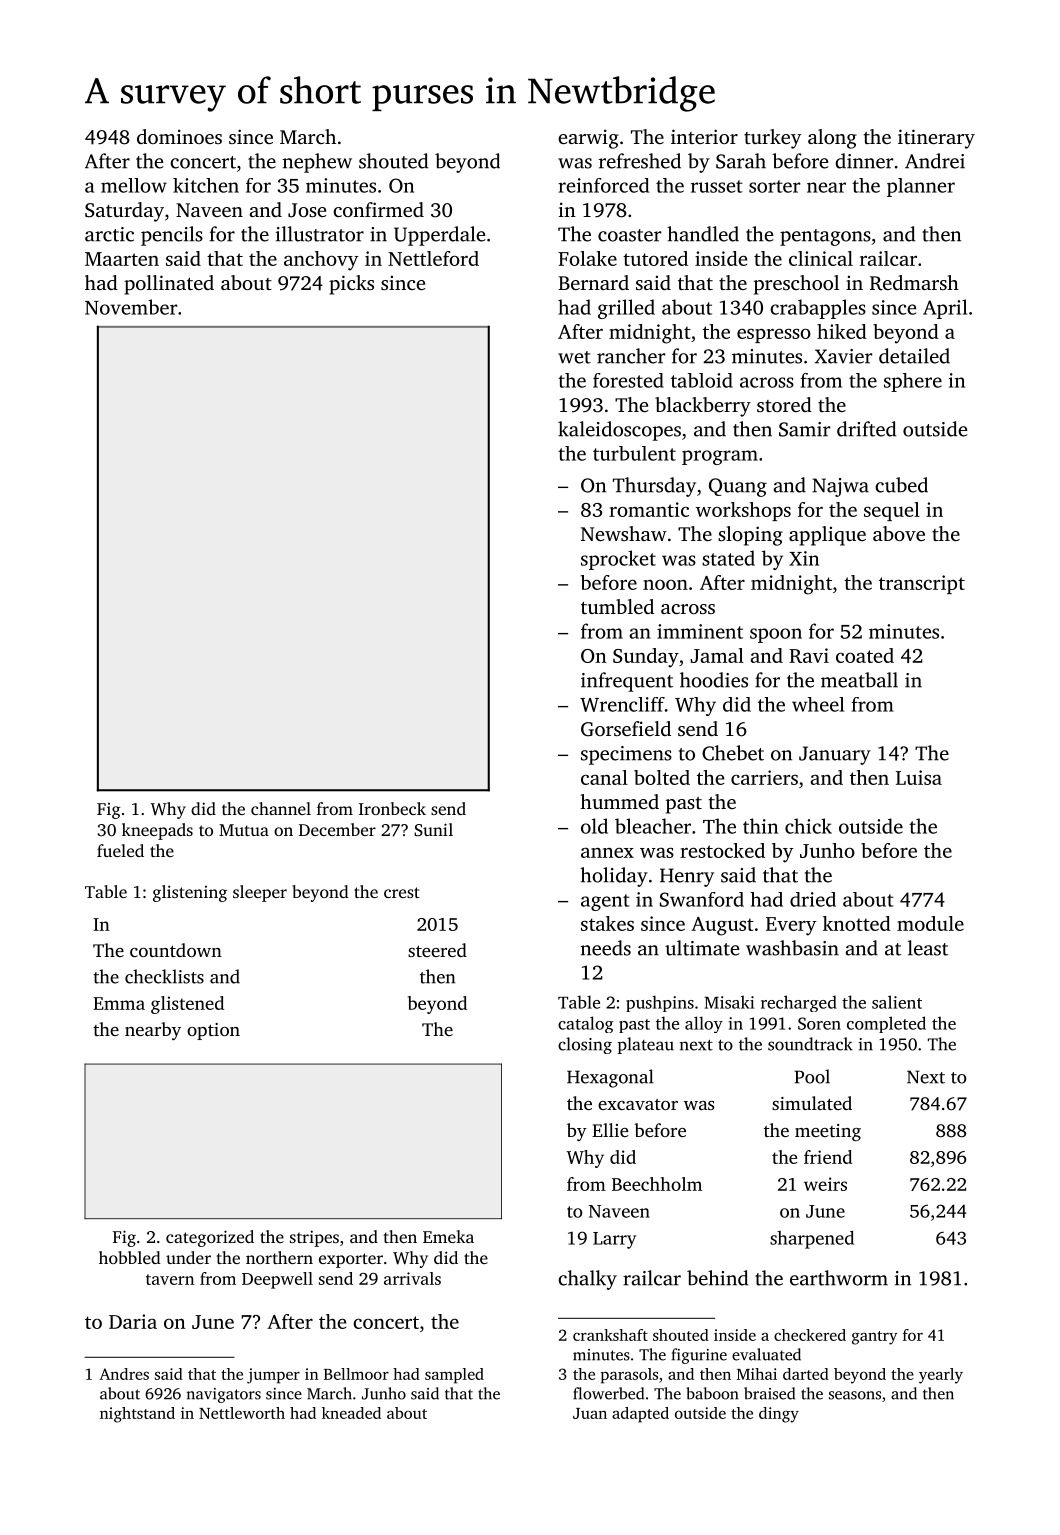  What do you see at coordinates (922, 584) in the screenshot?
I see `transcript` at bounding box center [922, 584].
